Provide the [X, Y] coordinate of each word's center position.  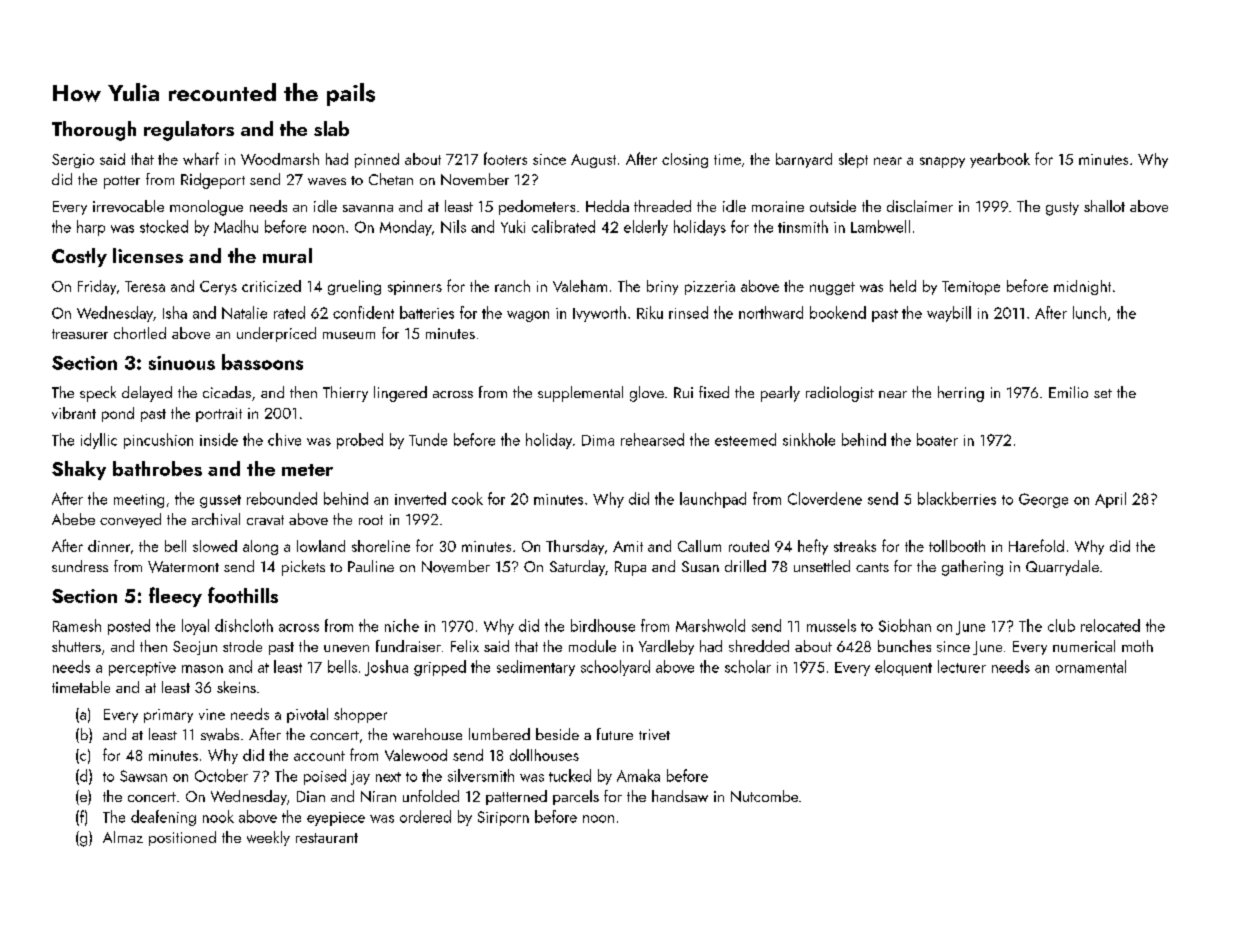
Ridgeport [213, 181]
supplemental [580, 394]
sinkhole [809, 439]
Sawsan [143, 776]
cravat [265, 520]
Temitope [971, 288]
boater [937, 439]
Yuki [513, 226]
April [1110, 500]
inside [219, 439]
